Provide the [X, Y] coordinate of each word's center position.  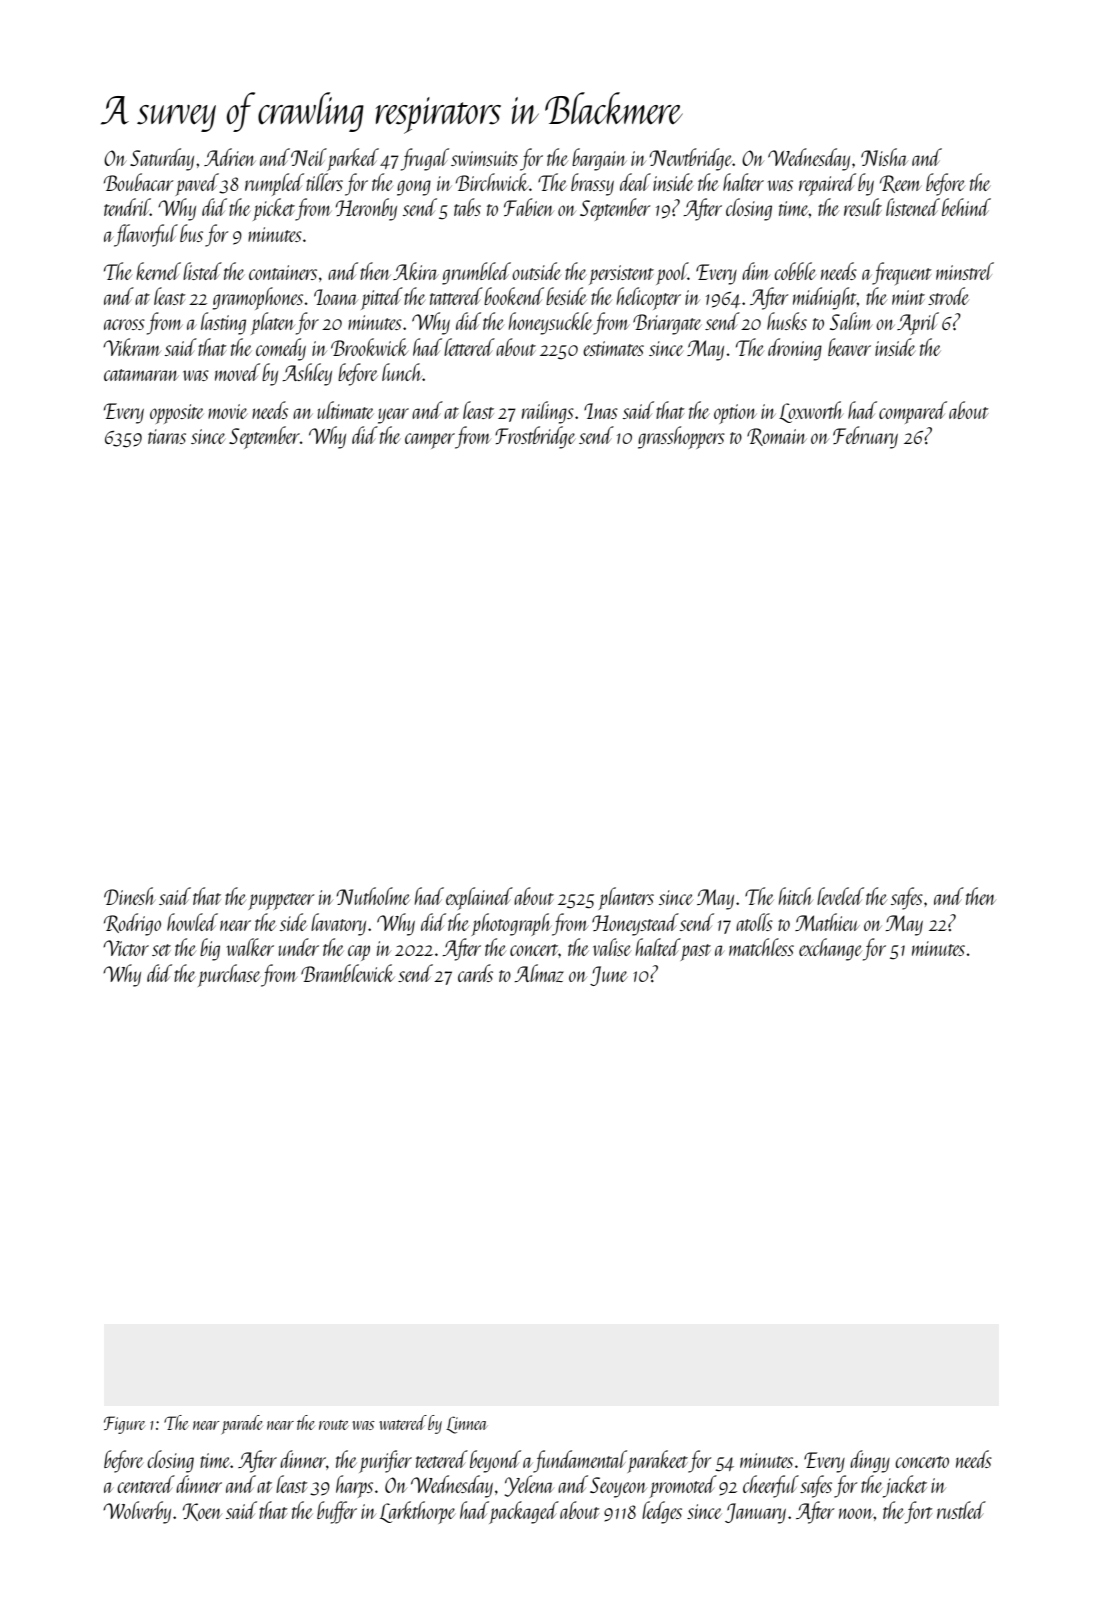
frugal [425, 159]
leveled [840, 896]
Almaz [539, 973]
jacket [905, 1486]
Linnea [466, 1425]
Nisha [884, 157]
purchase [229, 975]
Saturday [162, 159]
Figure [125, 1425]
